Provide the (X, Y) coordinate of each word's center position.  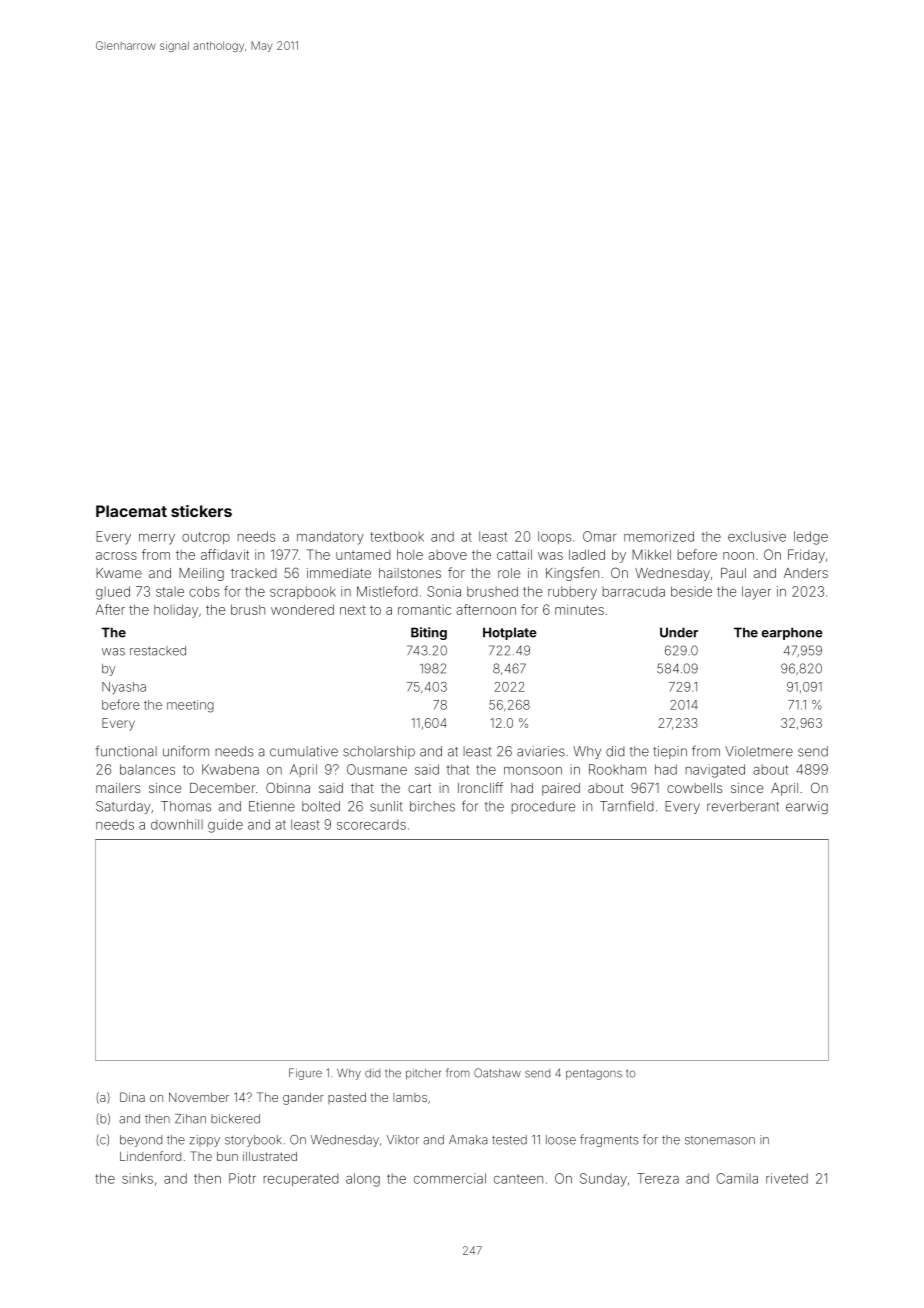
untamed (363, 555)
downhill (177, 824)
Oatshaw (497, 1073)
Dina (132, 1097)
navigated (715, 771)
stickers (201, 511)
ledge (811, 538)
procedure (543, 807)
